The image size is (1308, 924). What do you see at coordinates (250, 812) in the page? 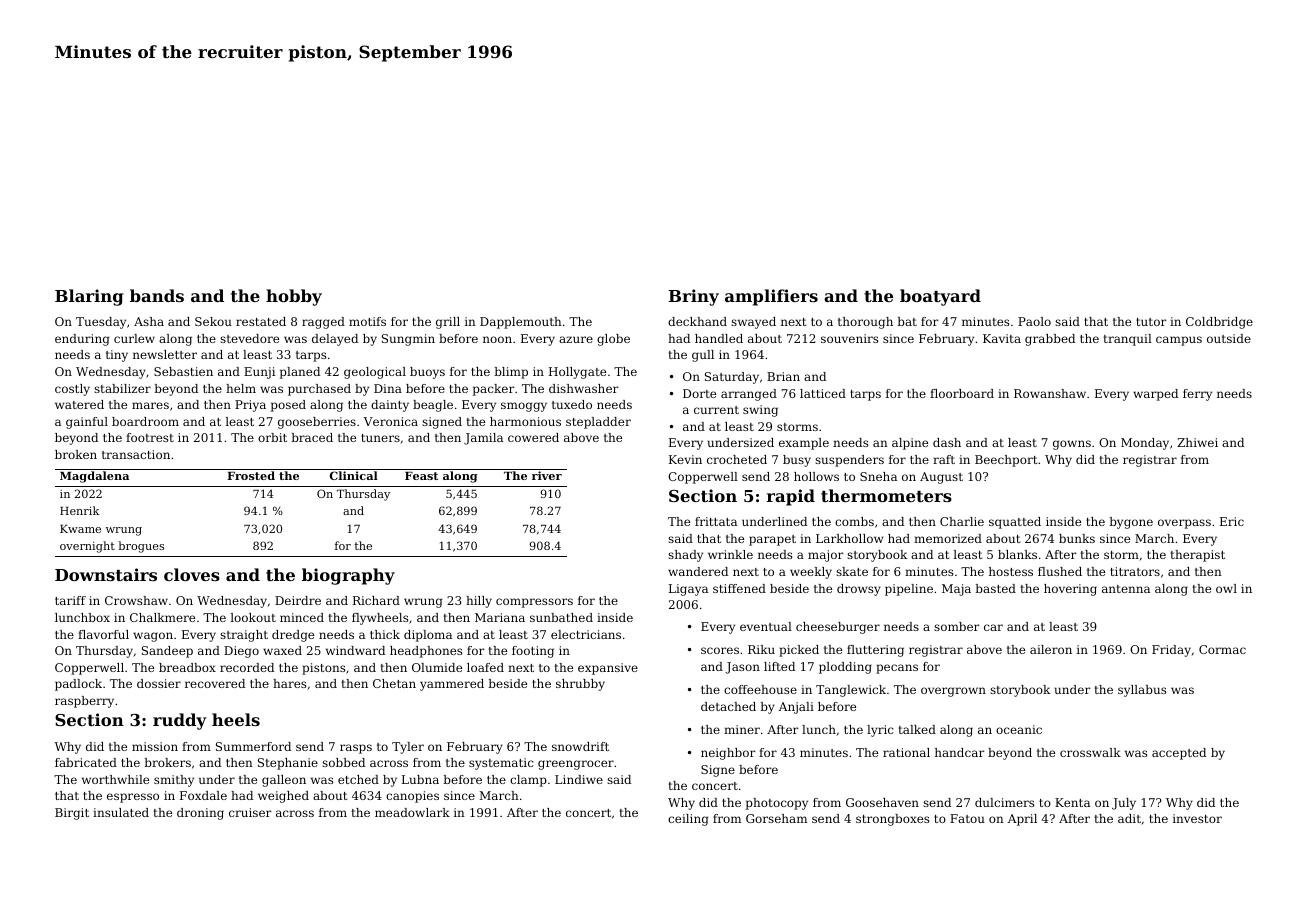
I see `cruiser` at bounding box center [250, 812].
